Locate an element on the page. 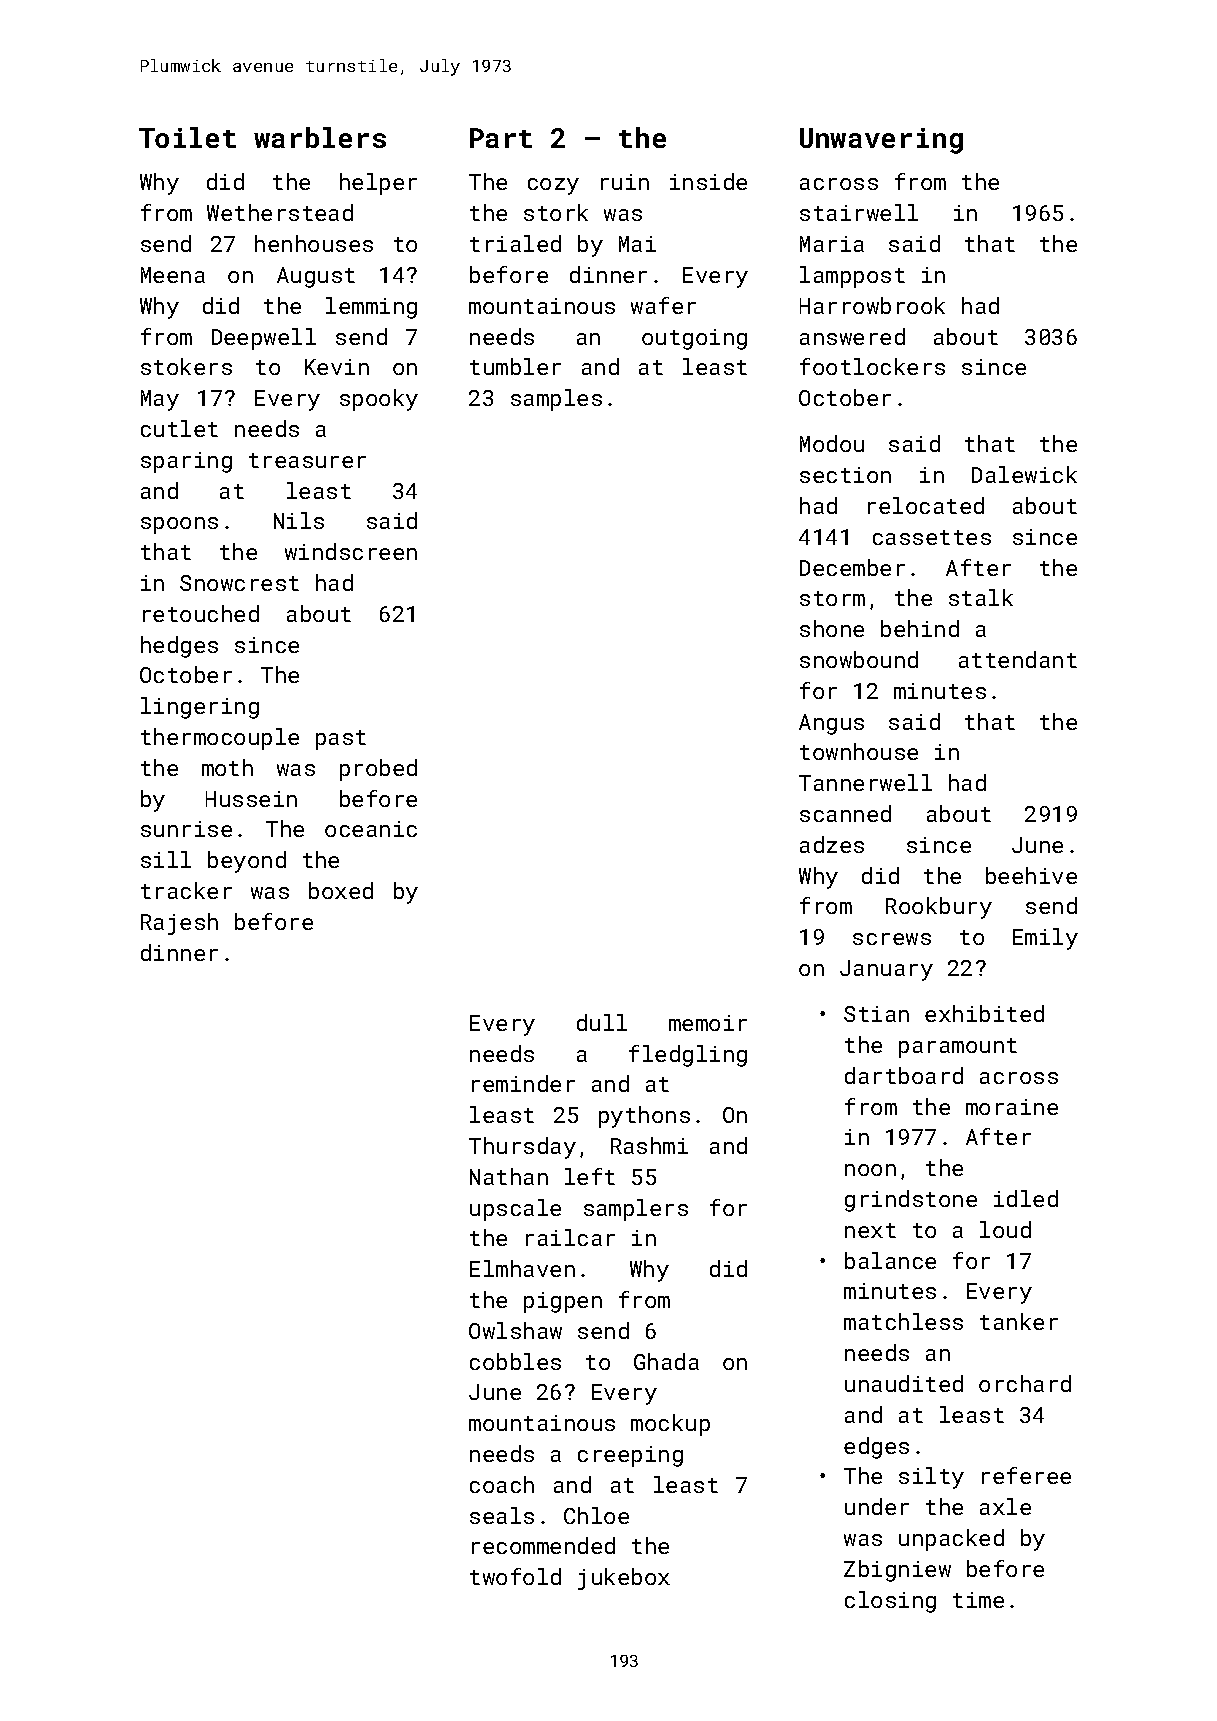 This image has height=1721, width=1217. twofold is located at coordinates (515, 1576).
